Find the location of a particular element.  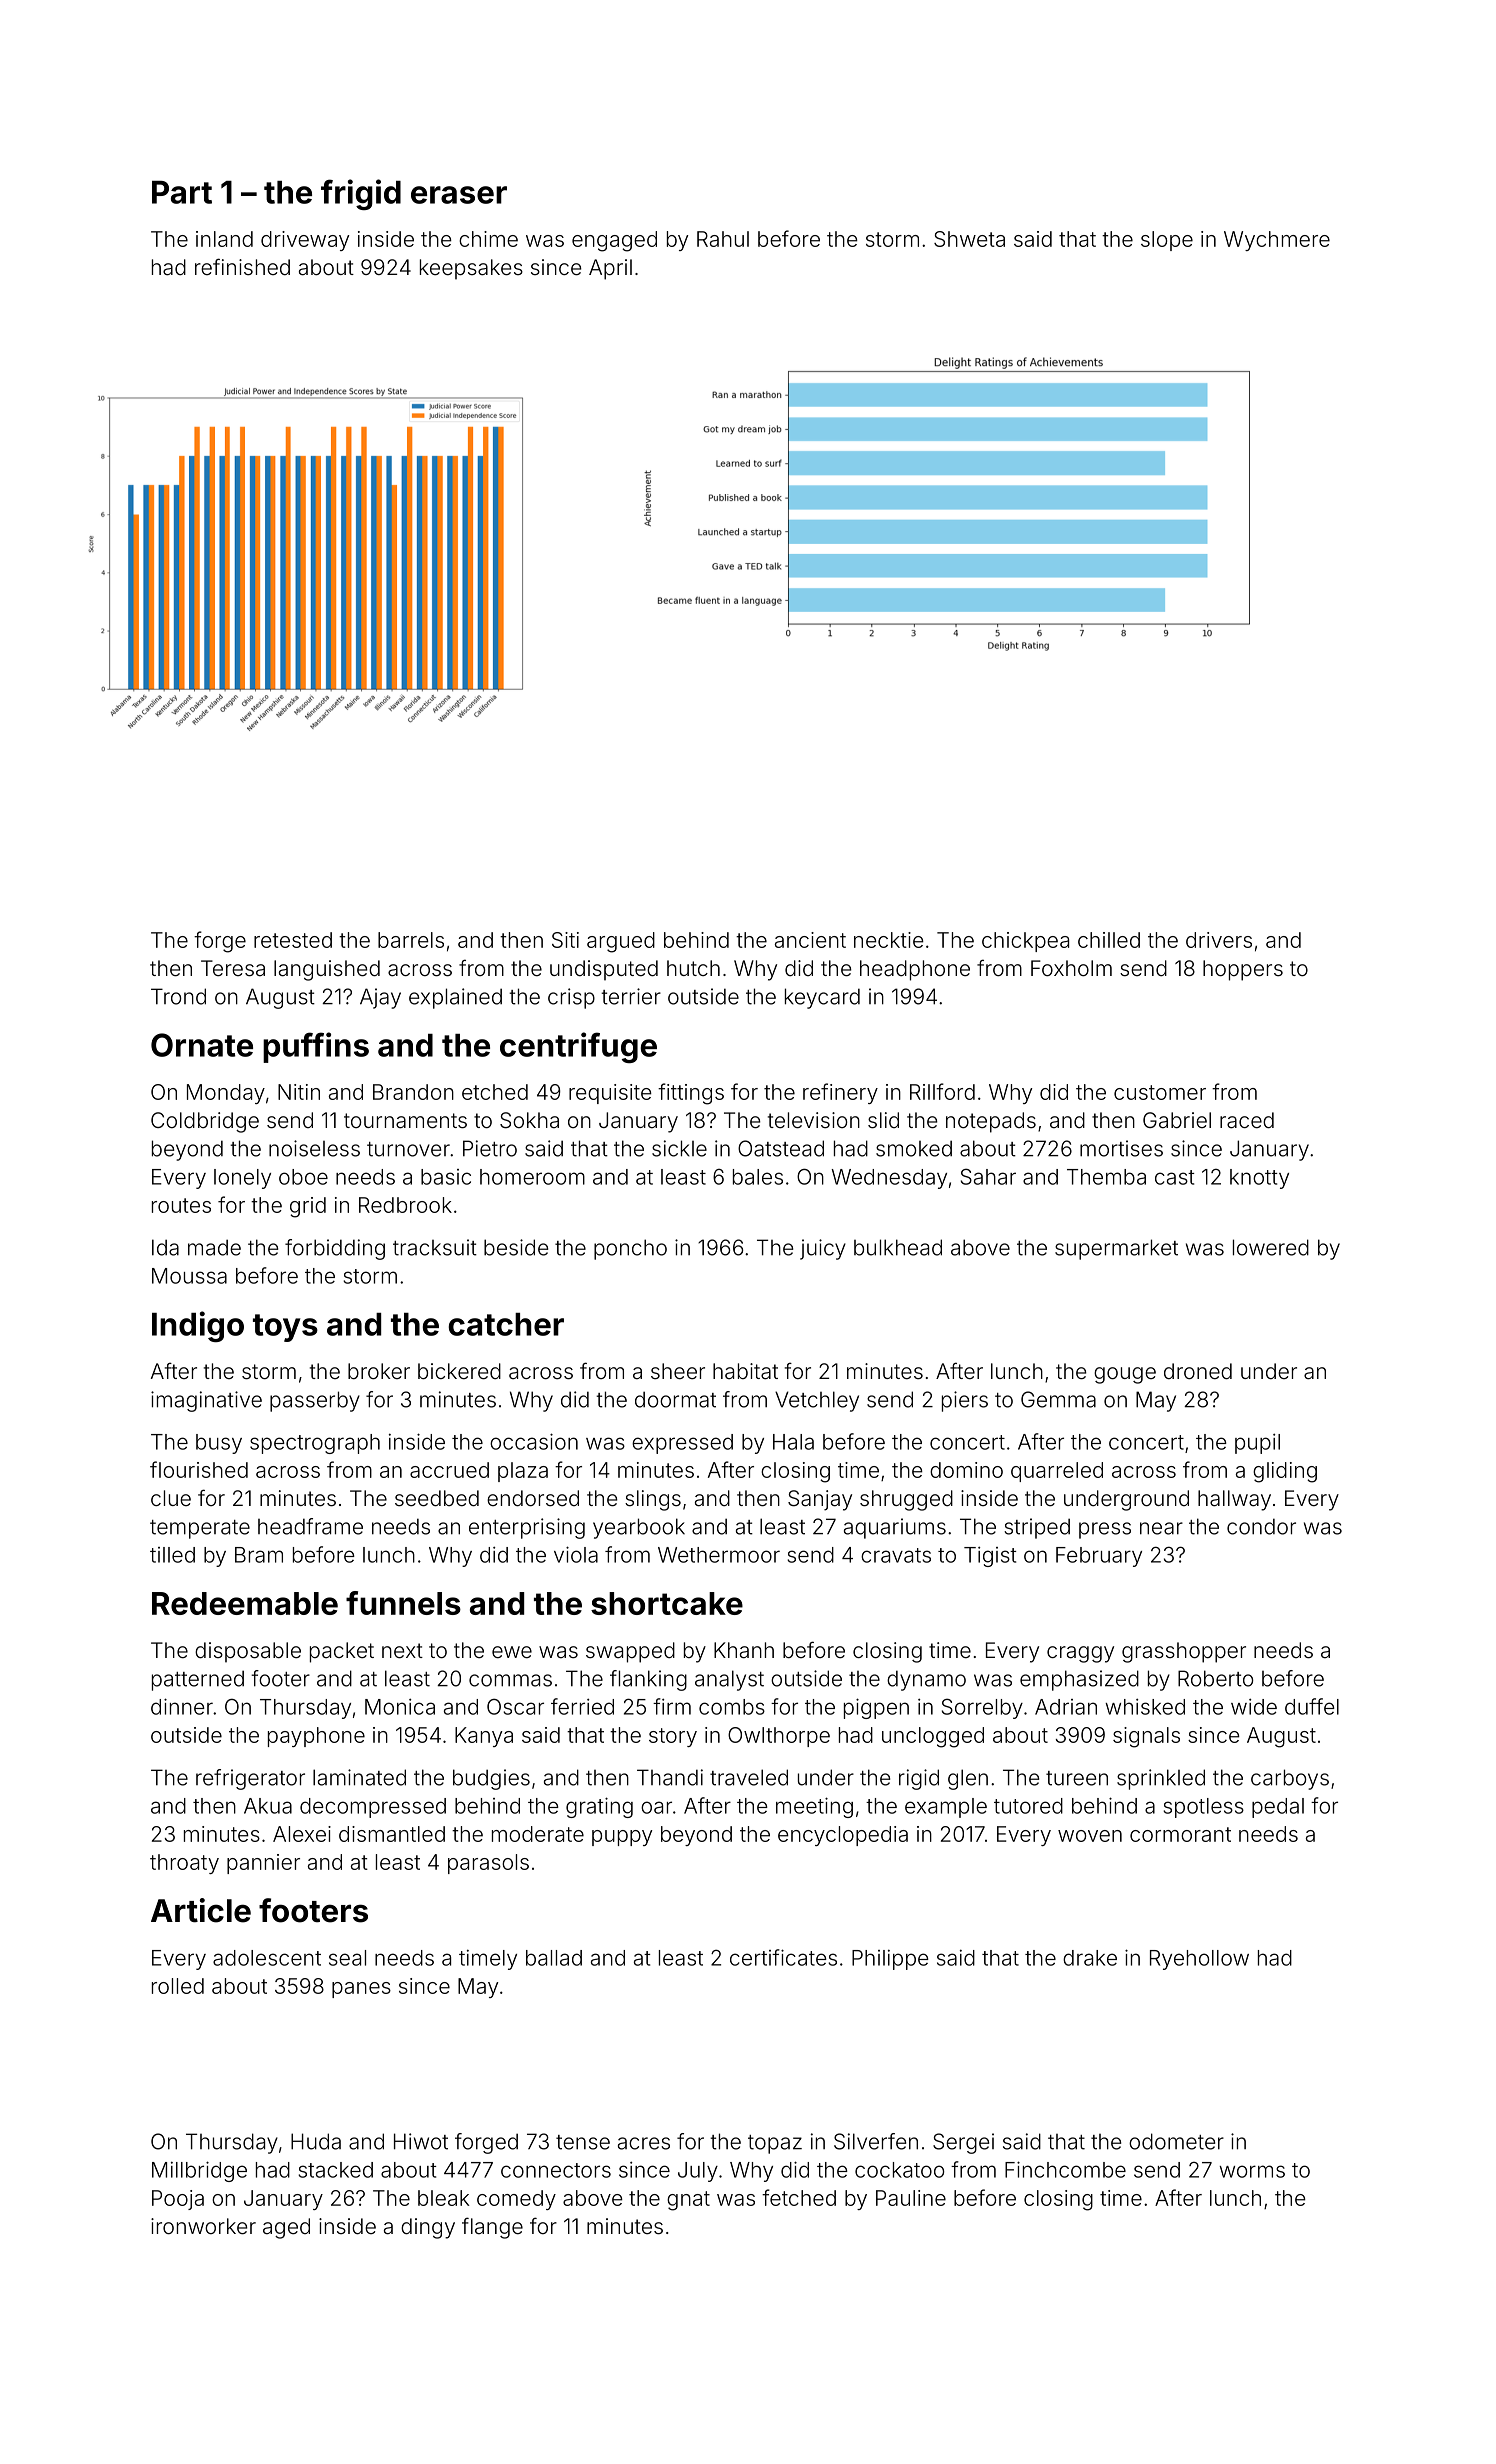

disposable is located at coordinates (248, 1652).
